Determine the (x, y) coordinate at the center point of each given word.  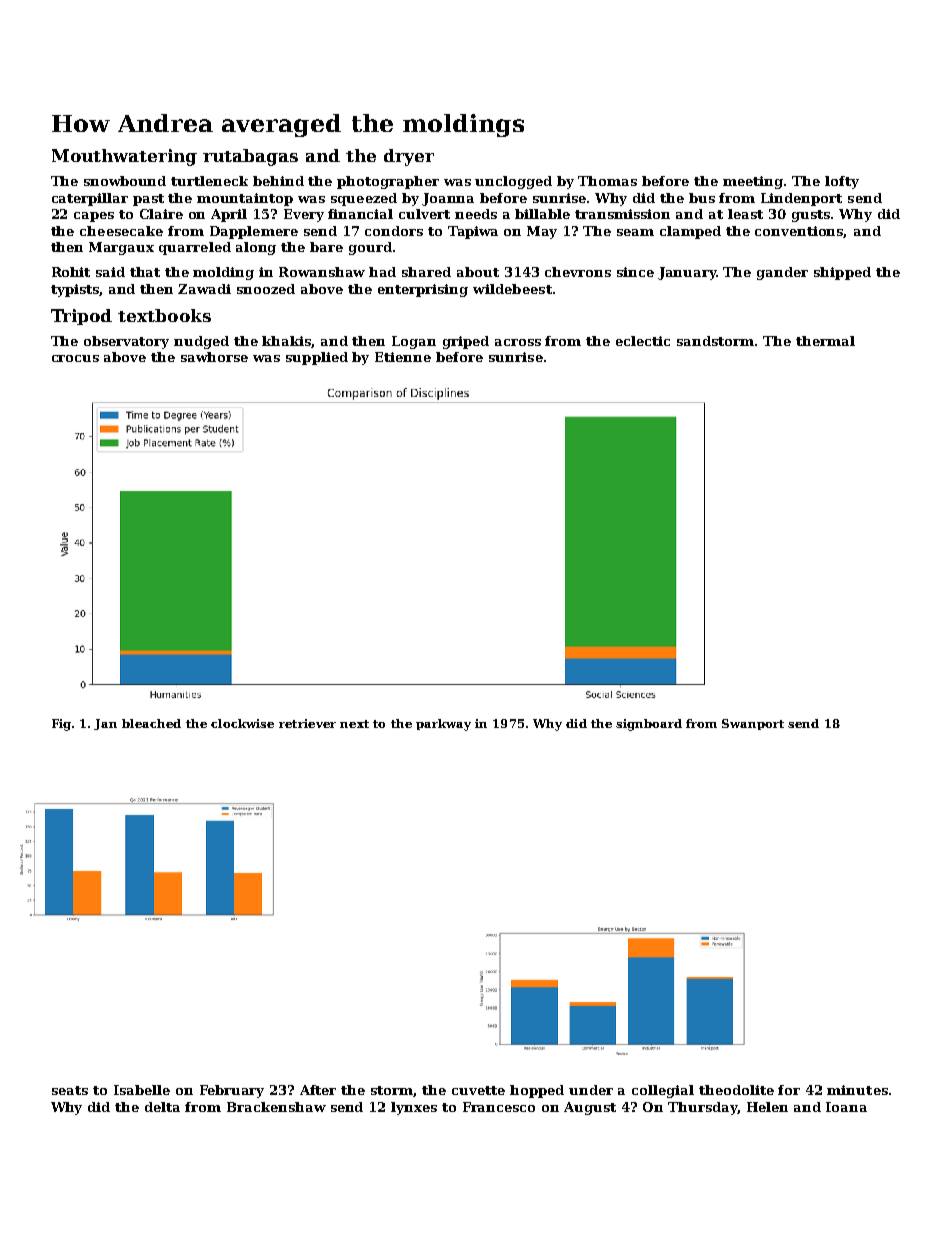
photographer (388, 182)
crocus (75, 358)
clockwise (242, 723)
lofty (842, 182)
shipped (842, 273)
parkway (443, 725)
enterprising (423, 290)
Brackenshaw (276, 1107)
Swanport (753, 724)
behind (278, 181)
